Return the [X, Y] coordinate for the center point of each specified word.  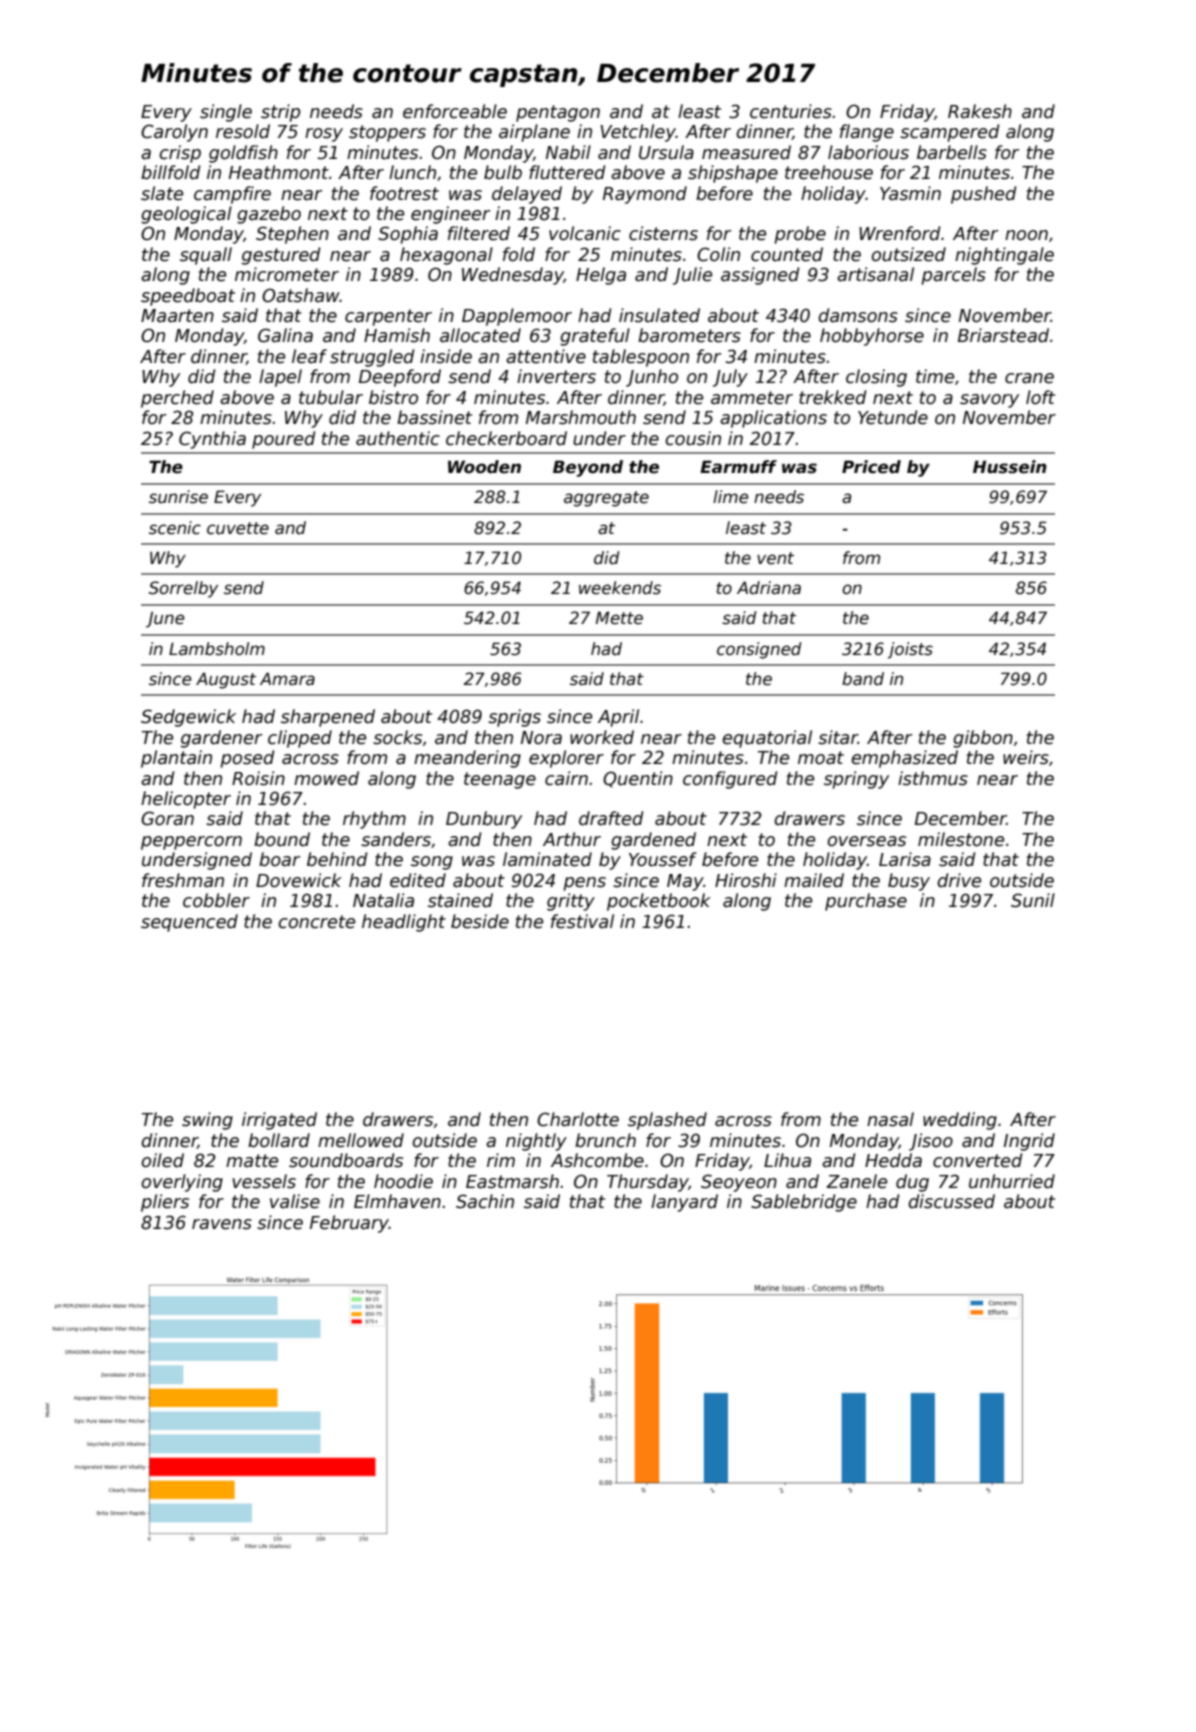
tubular [331, 397]
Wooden [484, 467]
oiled [162, 1160]
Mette [619, 618]
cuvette [238, 528]
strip [280, 113]
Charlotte [578, 1119]
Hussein [1010, 467]
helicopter [186, 800]
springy [856, 780]
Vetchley [638, 133]
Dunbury [484, 820]
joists [910, 650]
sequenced [189, 923]
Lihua [787, 1160]
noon [1026, 235]
